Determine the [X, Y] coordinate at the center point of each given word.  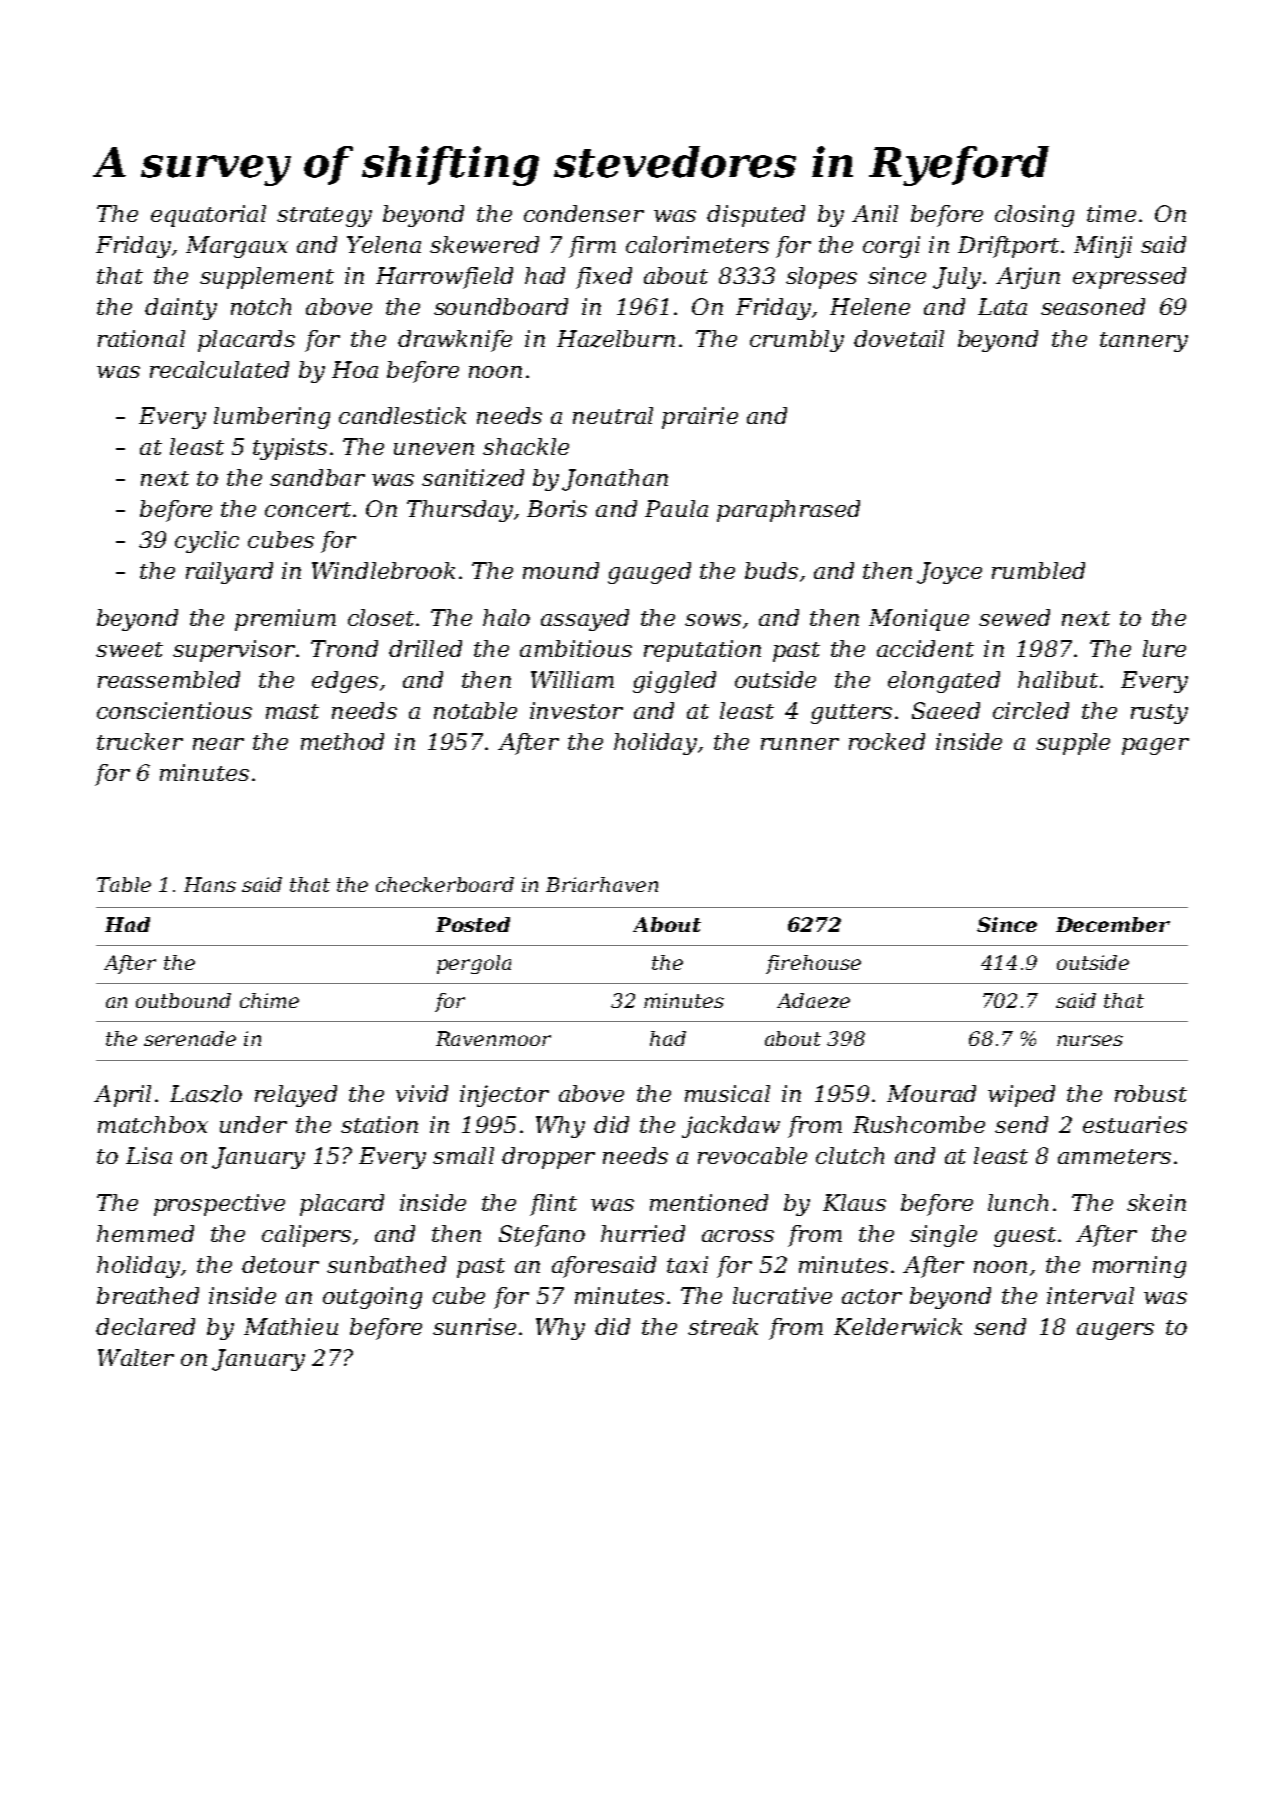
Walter [136, 1357]
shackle [526, 446]
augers [1115, 1331]
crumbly [797, 341]
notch [261, 306]
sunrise [474, 1326]
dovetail [899, 338]
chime [269, 1000]
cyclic [207, 542]
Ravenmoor [493, 1038]
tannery [1144, 342]
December [1113, 924]
